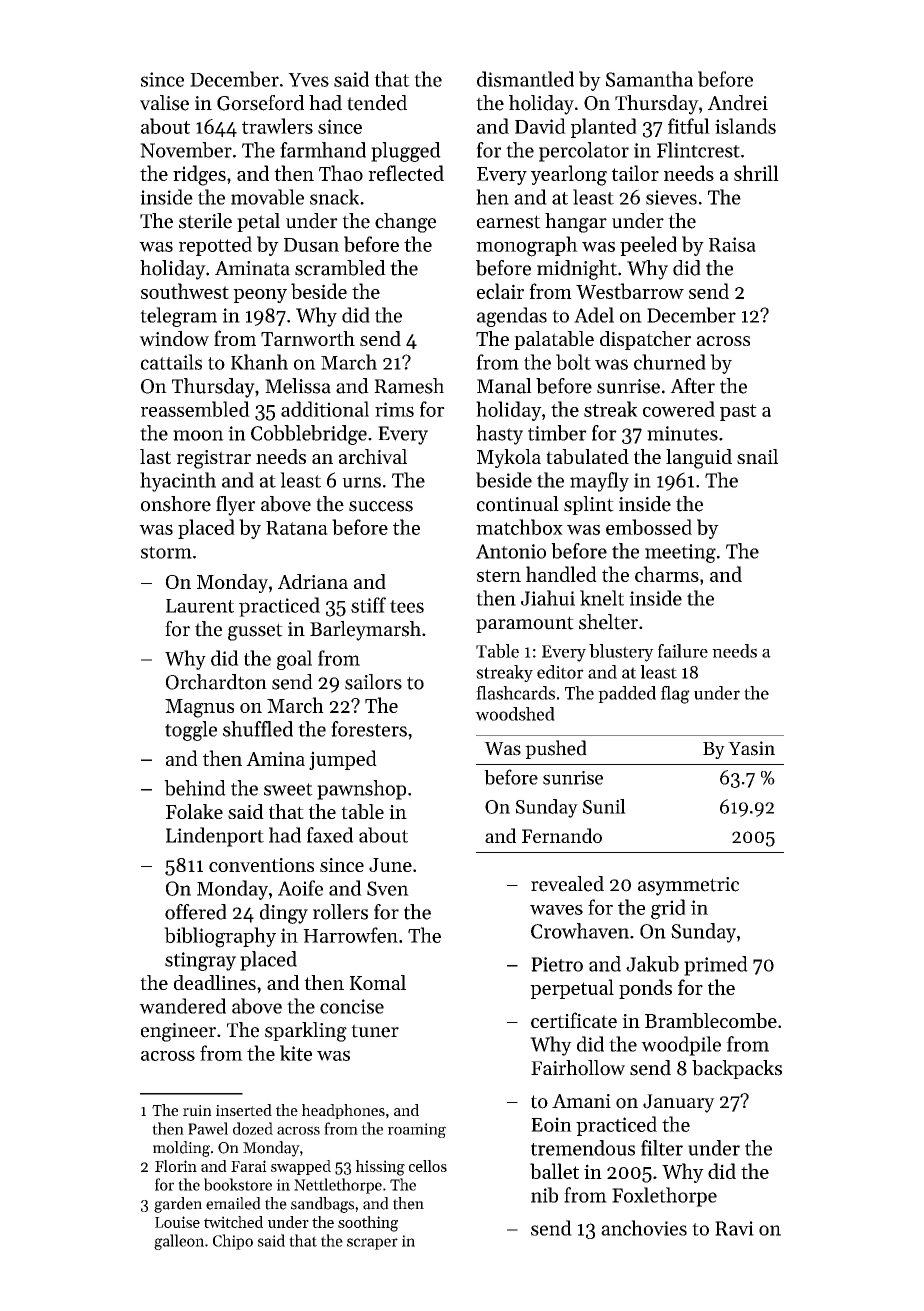  Describe the element at coordinates (562, 835) in the screenshot. I see `Fernando` at that location.
